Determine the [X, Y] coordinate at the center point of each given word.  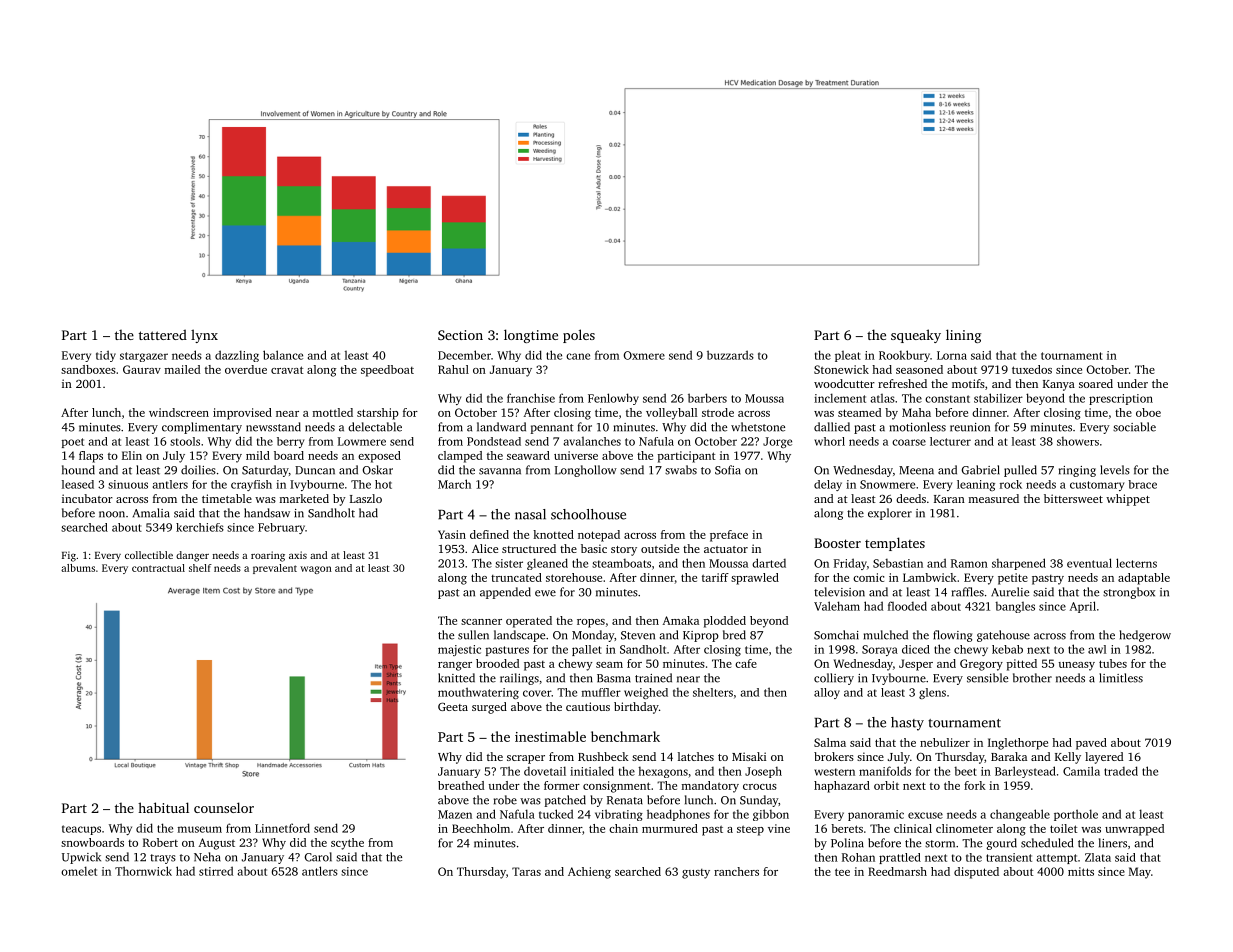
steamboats [621, 563]
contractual [158, 568]
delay [828, 485]
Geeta [453, 706]
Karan [949, 499]
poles [579, 336]
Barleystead [1025, 772]
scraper [526, 759]
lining [963, 336]
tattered [163, 334]
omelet [79, 871]
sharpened [1019, 564]
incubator [87, 498]
